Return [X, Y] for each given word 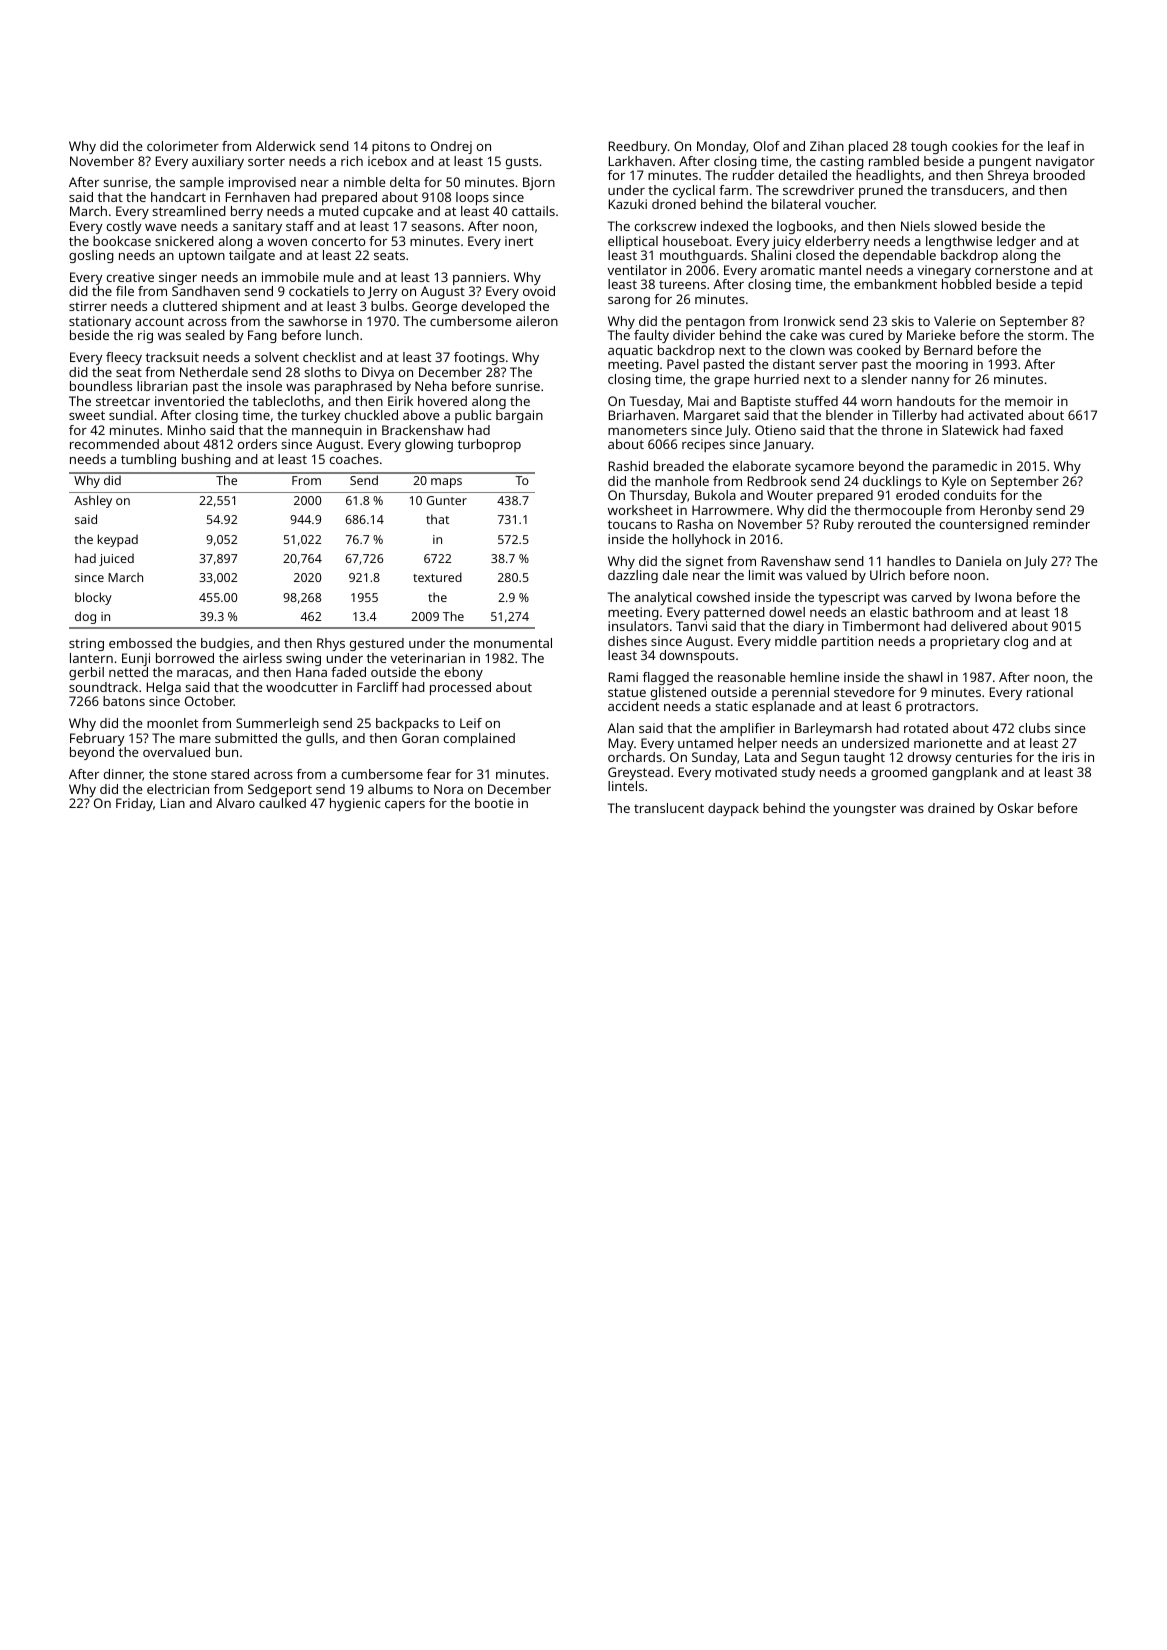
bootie [494, 803]
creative [130, 277]
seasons [436, 227]
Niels [915, 226]
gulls [320, 739]
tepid [1066, 285]
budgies [225, 644]
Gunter [447, 500]
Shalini [771, 255]
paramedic [965, 467]
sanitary [257, 227]
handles [911, 561]
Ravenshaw [796, 561]
